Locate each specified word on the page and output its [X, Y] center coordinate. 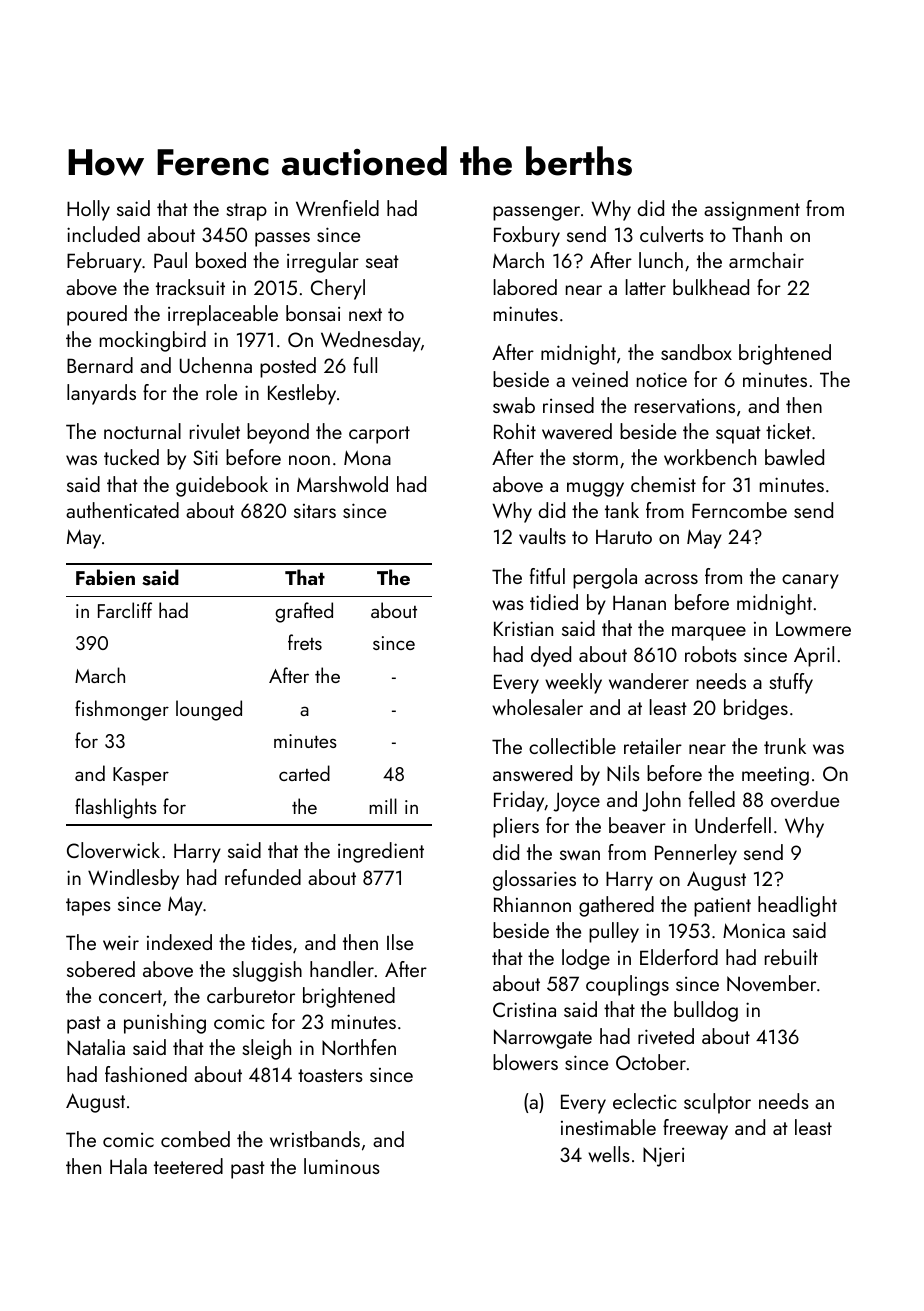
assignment [752, 211]
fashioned [146, 1074]
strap [246, 212]
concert [130, 996]
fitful [547, 576]
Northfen [359, 1047]
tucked [131, 457]
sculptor [717, 1103]
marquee [709, 633]
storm [595, 458]
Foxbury [527, 236]
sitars [315, 511]
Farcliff [125, 610]
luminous [342, 1166]
